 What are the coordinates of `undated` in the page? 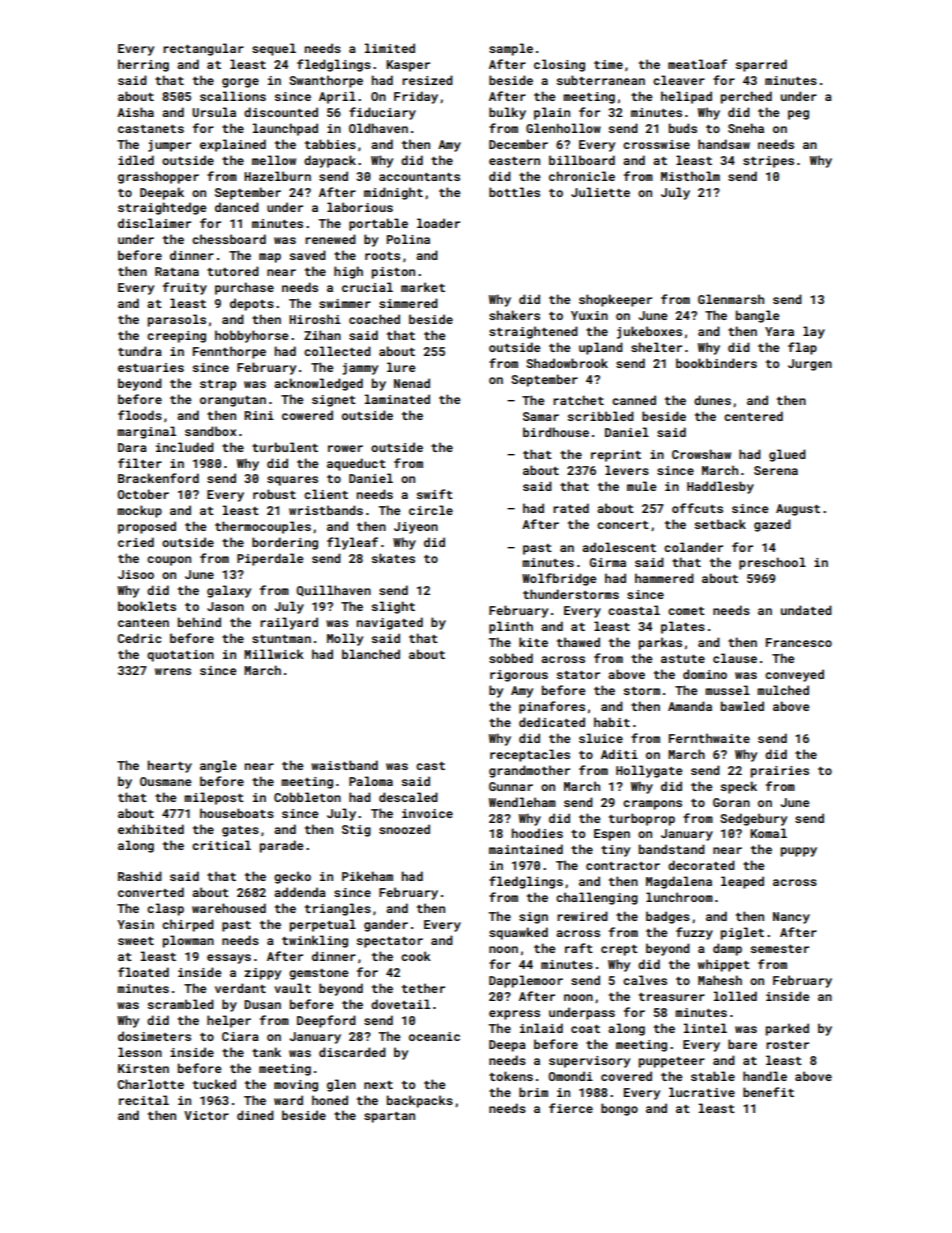 It's located at (806, 610).
